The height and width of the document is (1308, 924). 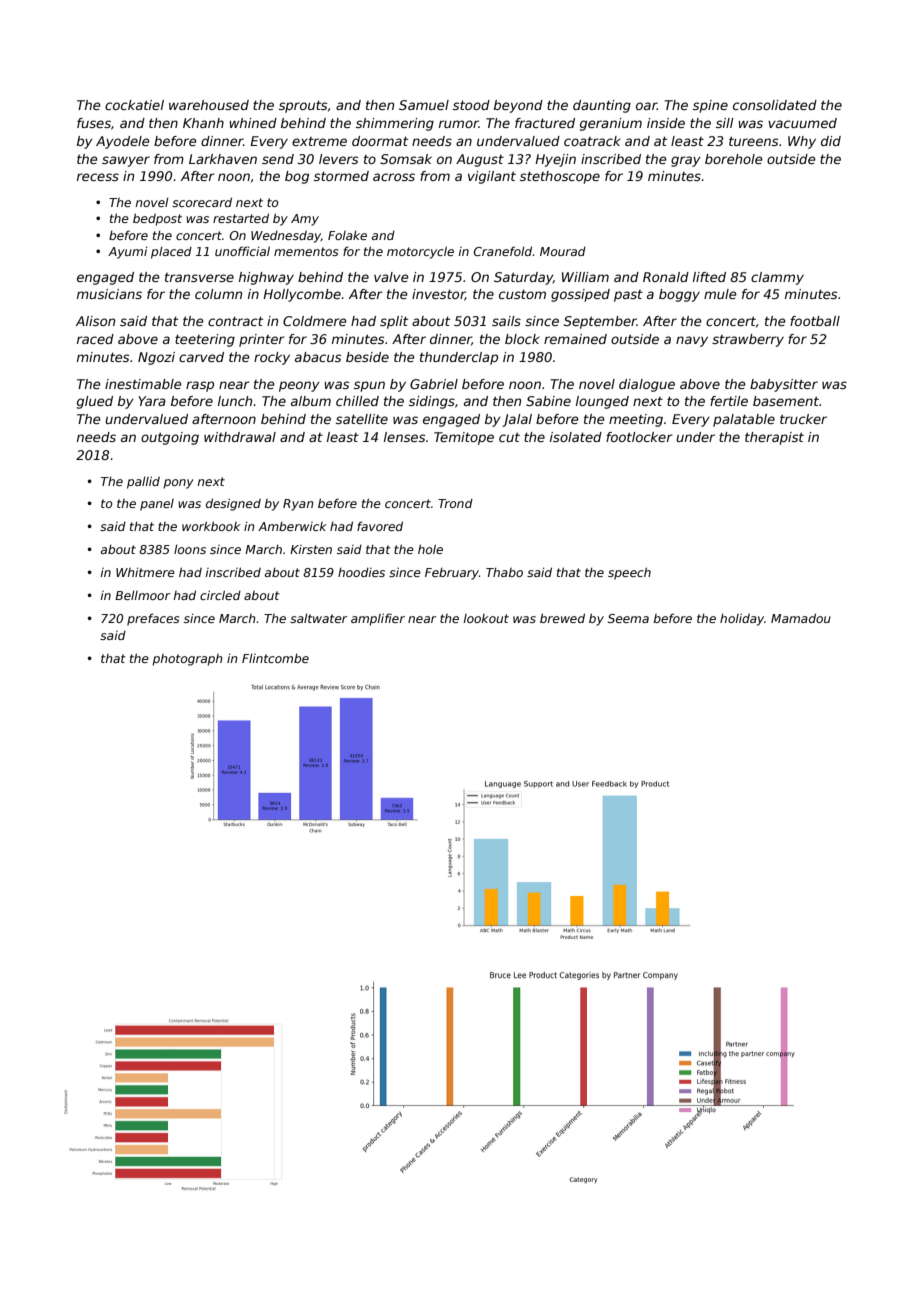 What do you see at coordinates (190, 549) in the document?
I see `loons` at bounding box center [190, 549].
